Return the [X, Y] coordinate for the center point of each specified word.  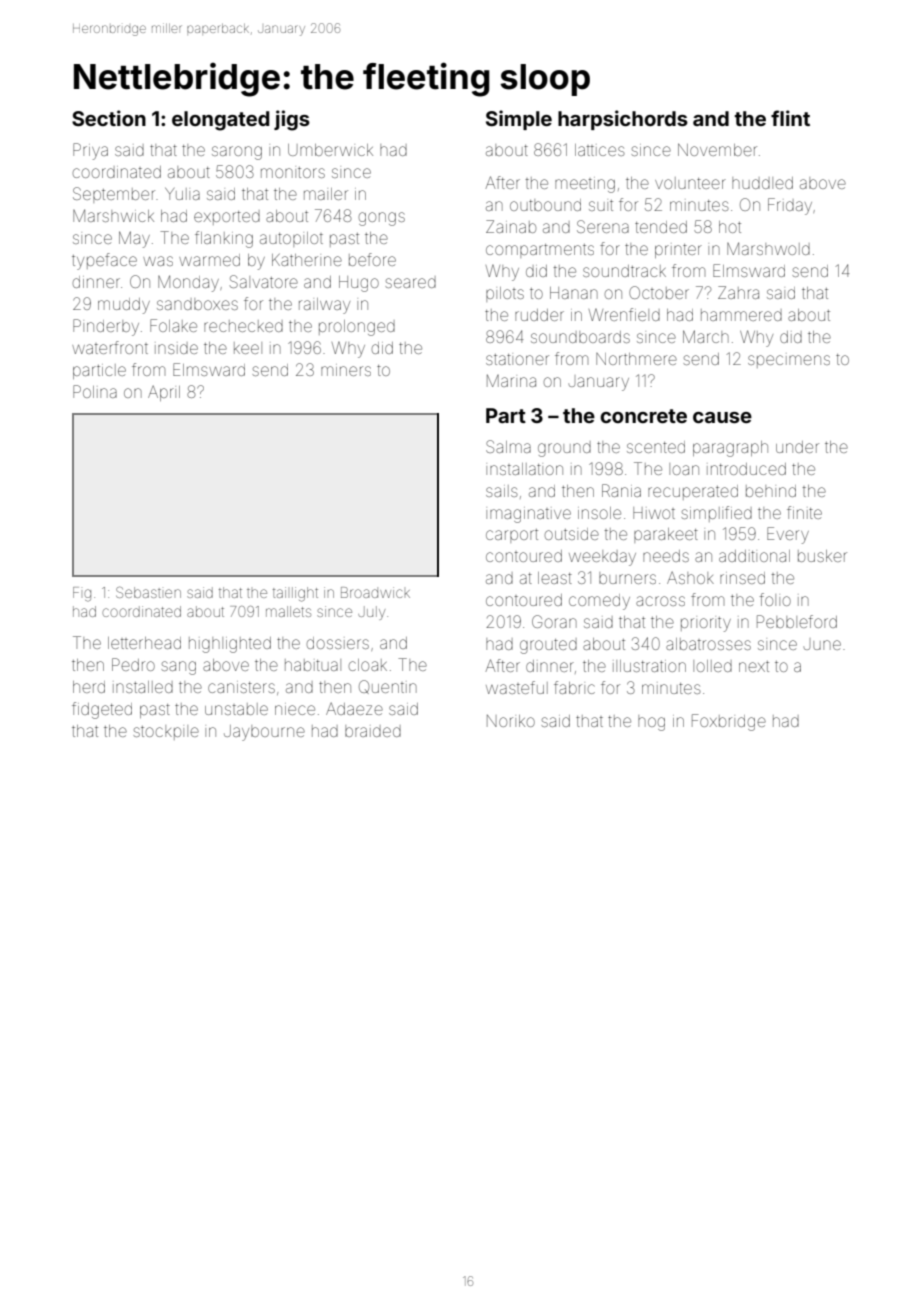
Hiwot [654, 513]
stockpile [166, 732]
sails [502, 491]
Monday [188, 283]
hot [730, 227]
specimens [789, 361]
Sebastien [148, 592]
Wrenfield [624, 314]
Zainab [511, 226]
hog [651, 723]
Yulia [182, 194]
